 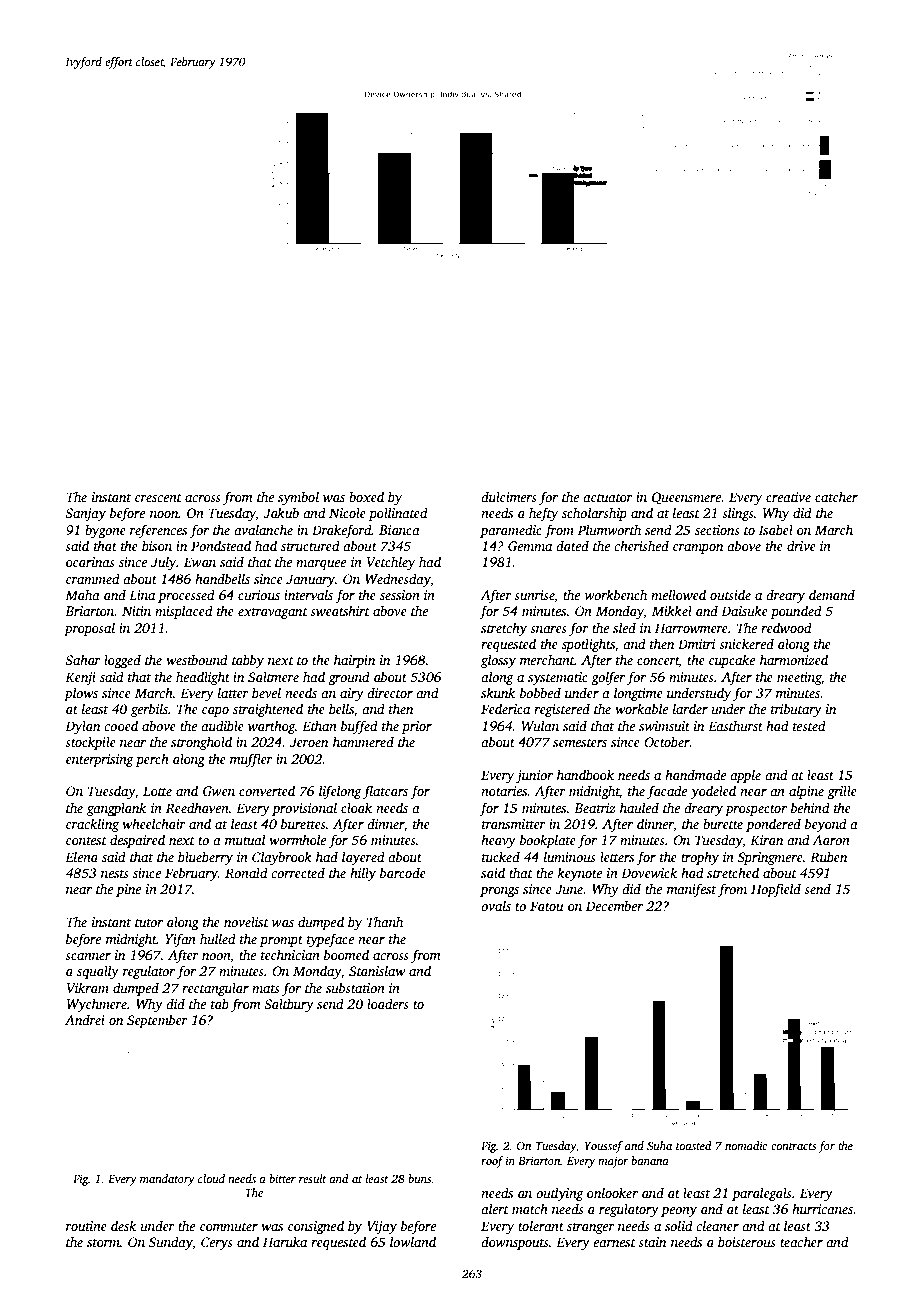 I want to click on scanner, so click(x=88, y=956).
